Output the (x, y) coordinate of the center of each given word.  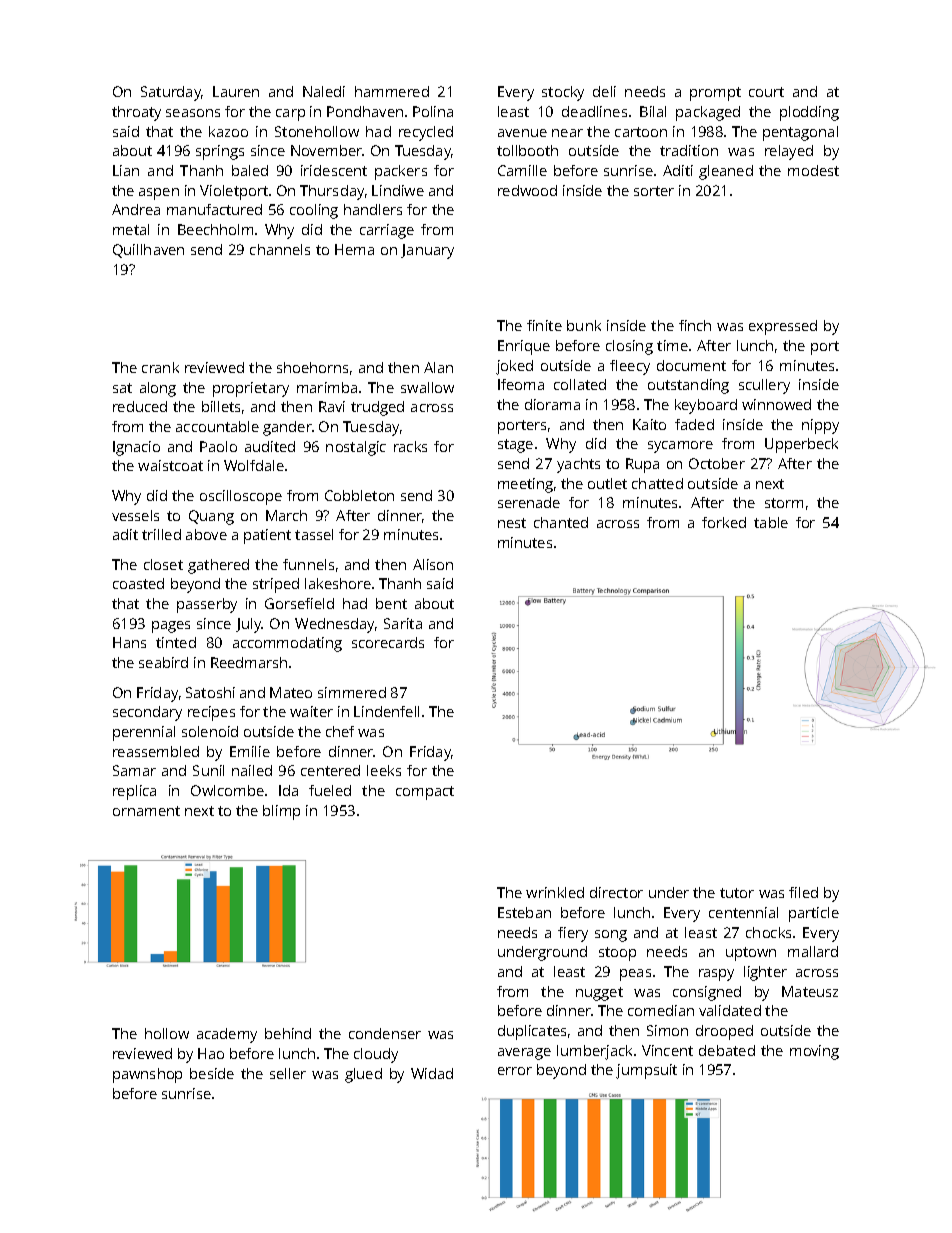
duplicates (532, 1032)
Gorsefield (299, 603)
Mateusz (810, 991)
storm (784, 503)
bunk (584, 325)
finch (695, 325)
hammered (392, 91)
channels (280, 249)
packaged (708, 113)
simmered (352, 692)
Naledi (324, 91)
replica (134, 792)
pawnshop (147, 1075)
